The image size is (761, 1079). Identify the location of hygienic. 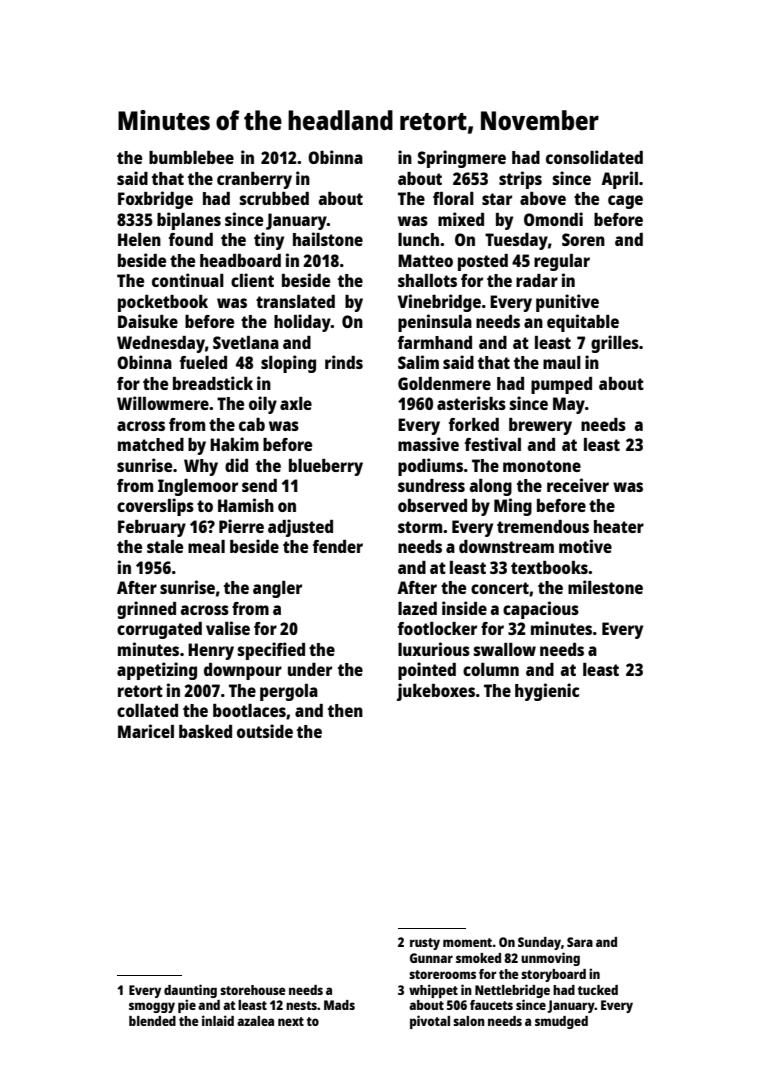
(547, 692).
